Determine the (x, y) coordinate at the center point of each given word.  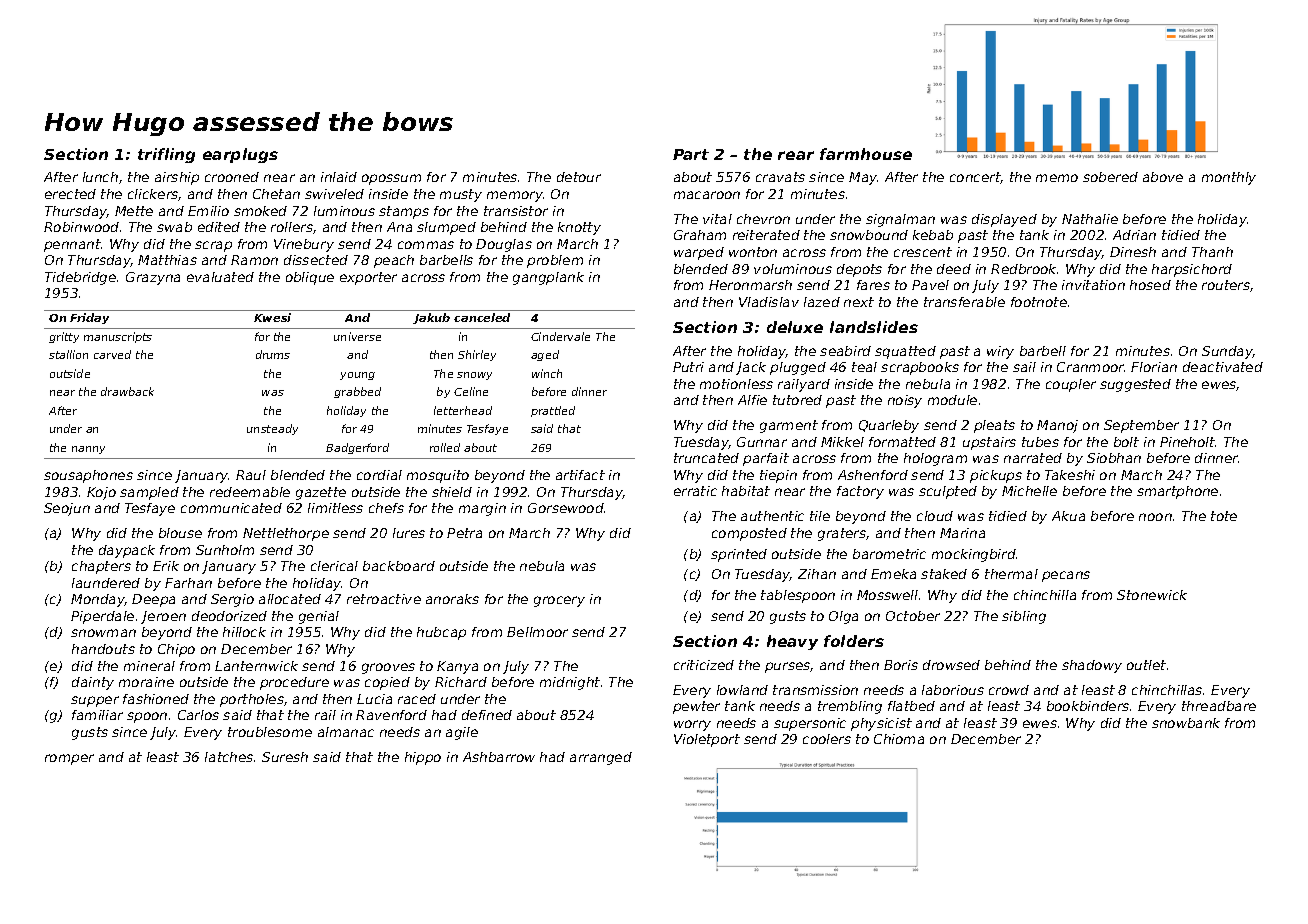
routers (1226, 286)
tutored (797, 400)
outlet (1146, 665)
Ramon (254, 260)
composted (749, 534)
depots (859, 270)
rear (796, 155)
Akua (1068, 516)
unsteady (272, 429)
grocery (559, 601)
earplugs (240, 155)
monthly (1229, 178)
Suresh (285, 757)
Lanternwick (256, 666)
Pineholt (1188, 442)
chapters (101, 567)
